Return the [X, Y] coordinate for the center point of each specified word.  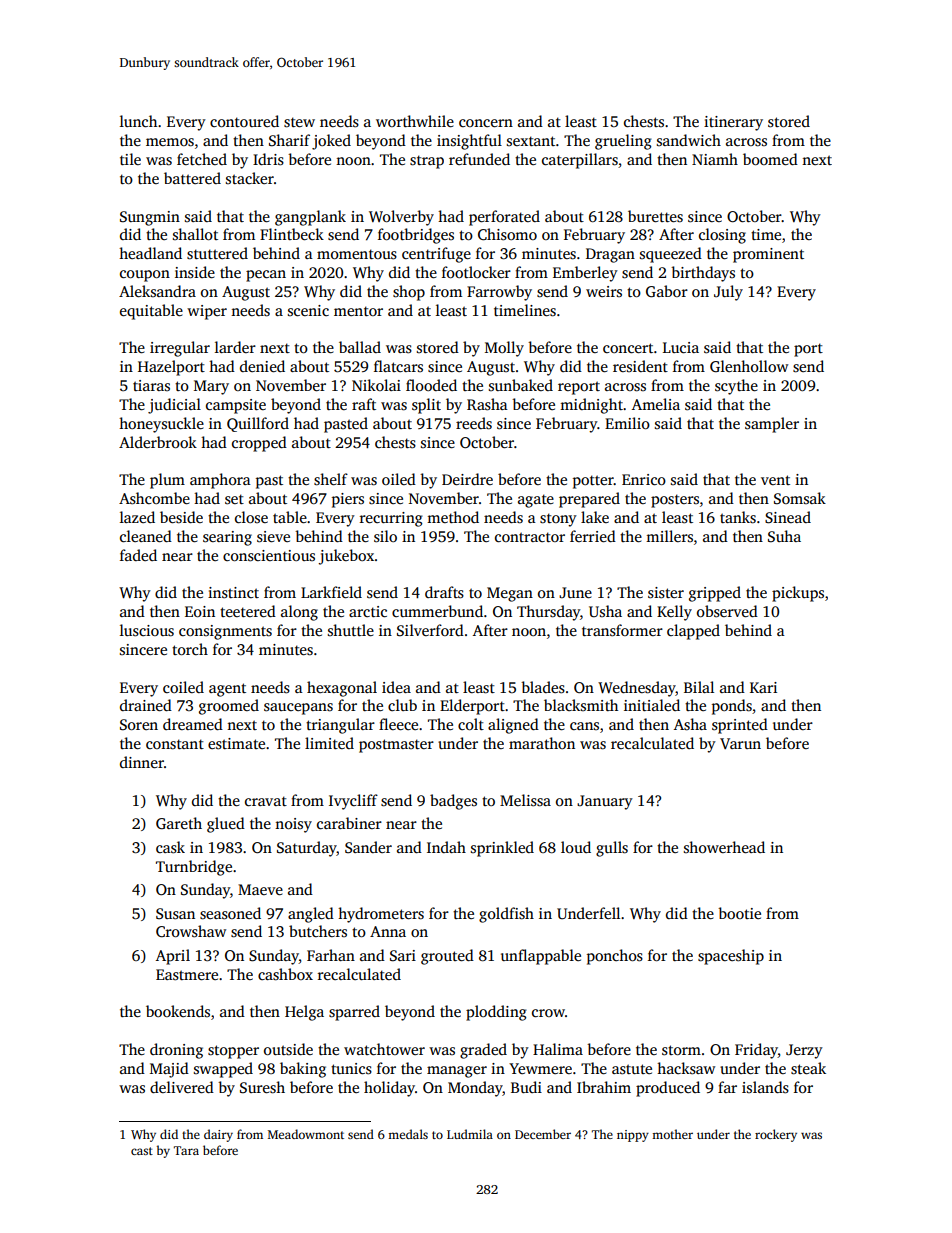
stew [299, 122]
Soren [139, 725]
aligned [513, 726]
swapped [223, 1070]
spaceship [731, 957]
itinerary [733, 123]
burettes [655, 216]
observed [727, 611]
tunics [351, 1069]
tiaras [151, 385]
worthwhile [415, 121]
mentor [358, 311]
